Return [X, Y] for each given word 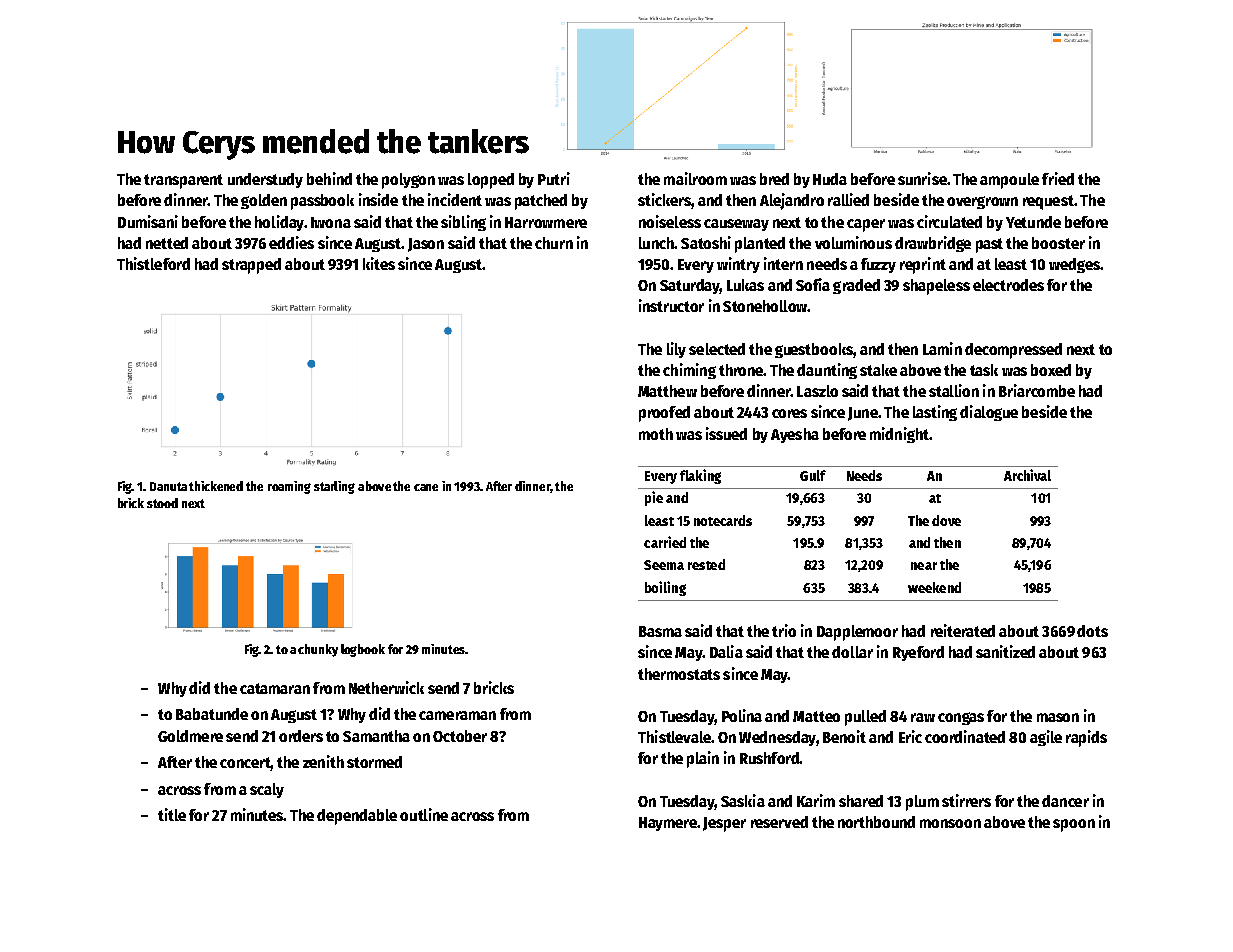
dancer [1065, 801]
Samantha [376, 736]
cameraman [457, 715]
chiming [689, 371]
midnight [899, 435]
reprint [923, 265]
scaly [267, 790]
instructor [671, 305]
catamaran [275, 688]
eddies [291, 242]
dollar [852, 652]
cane [426, 487]
